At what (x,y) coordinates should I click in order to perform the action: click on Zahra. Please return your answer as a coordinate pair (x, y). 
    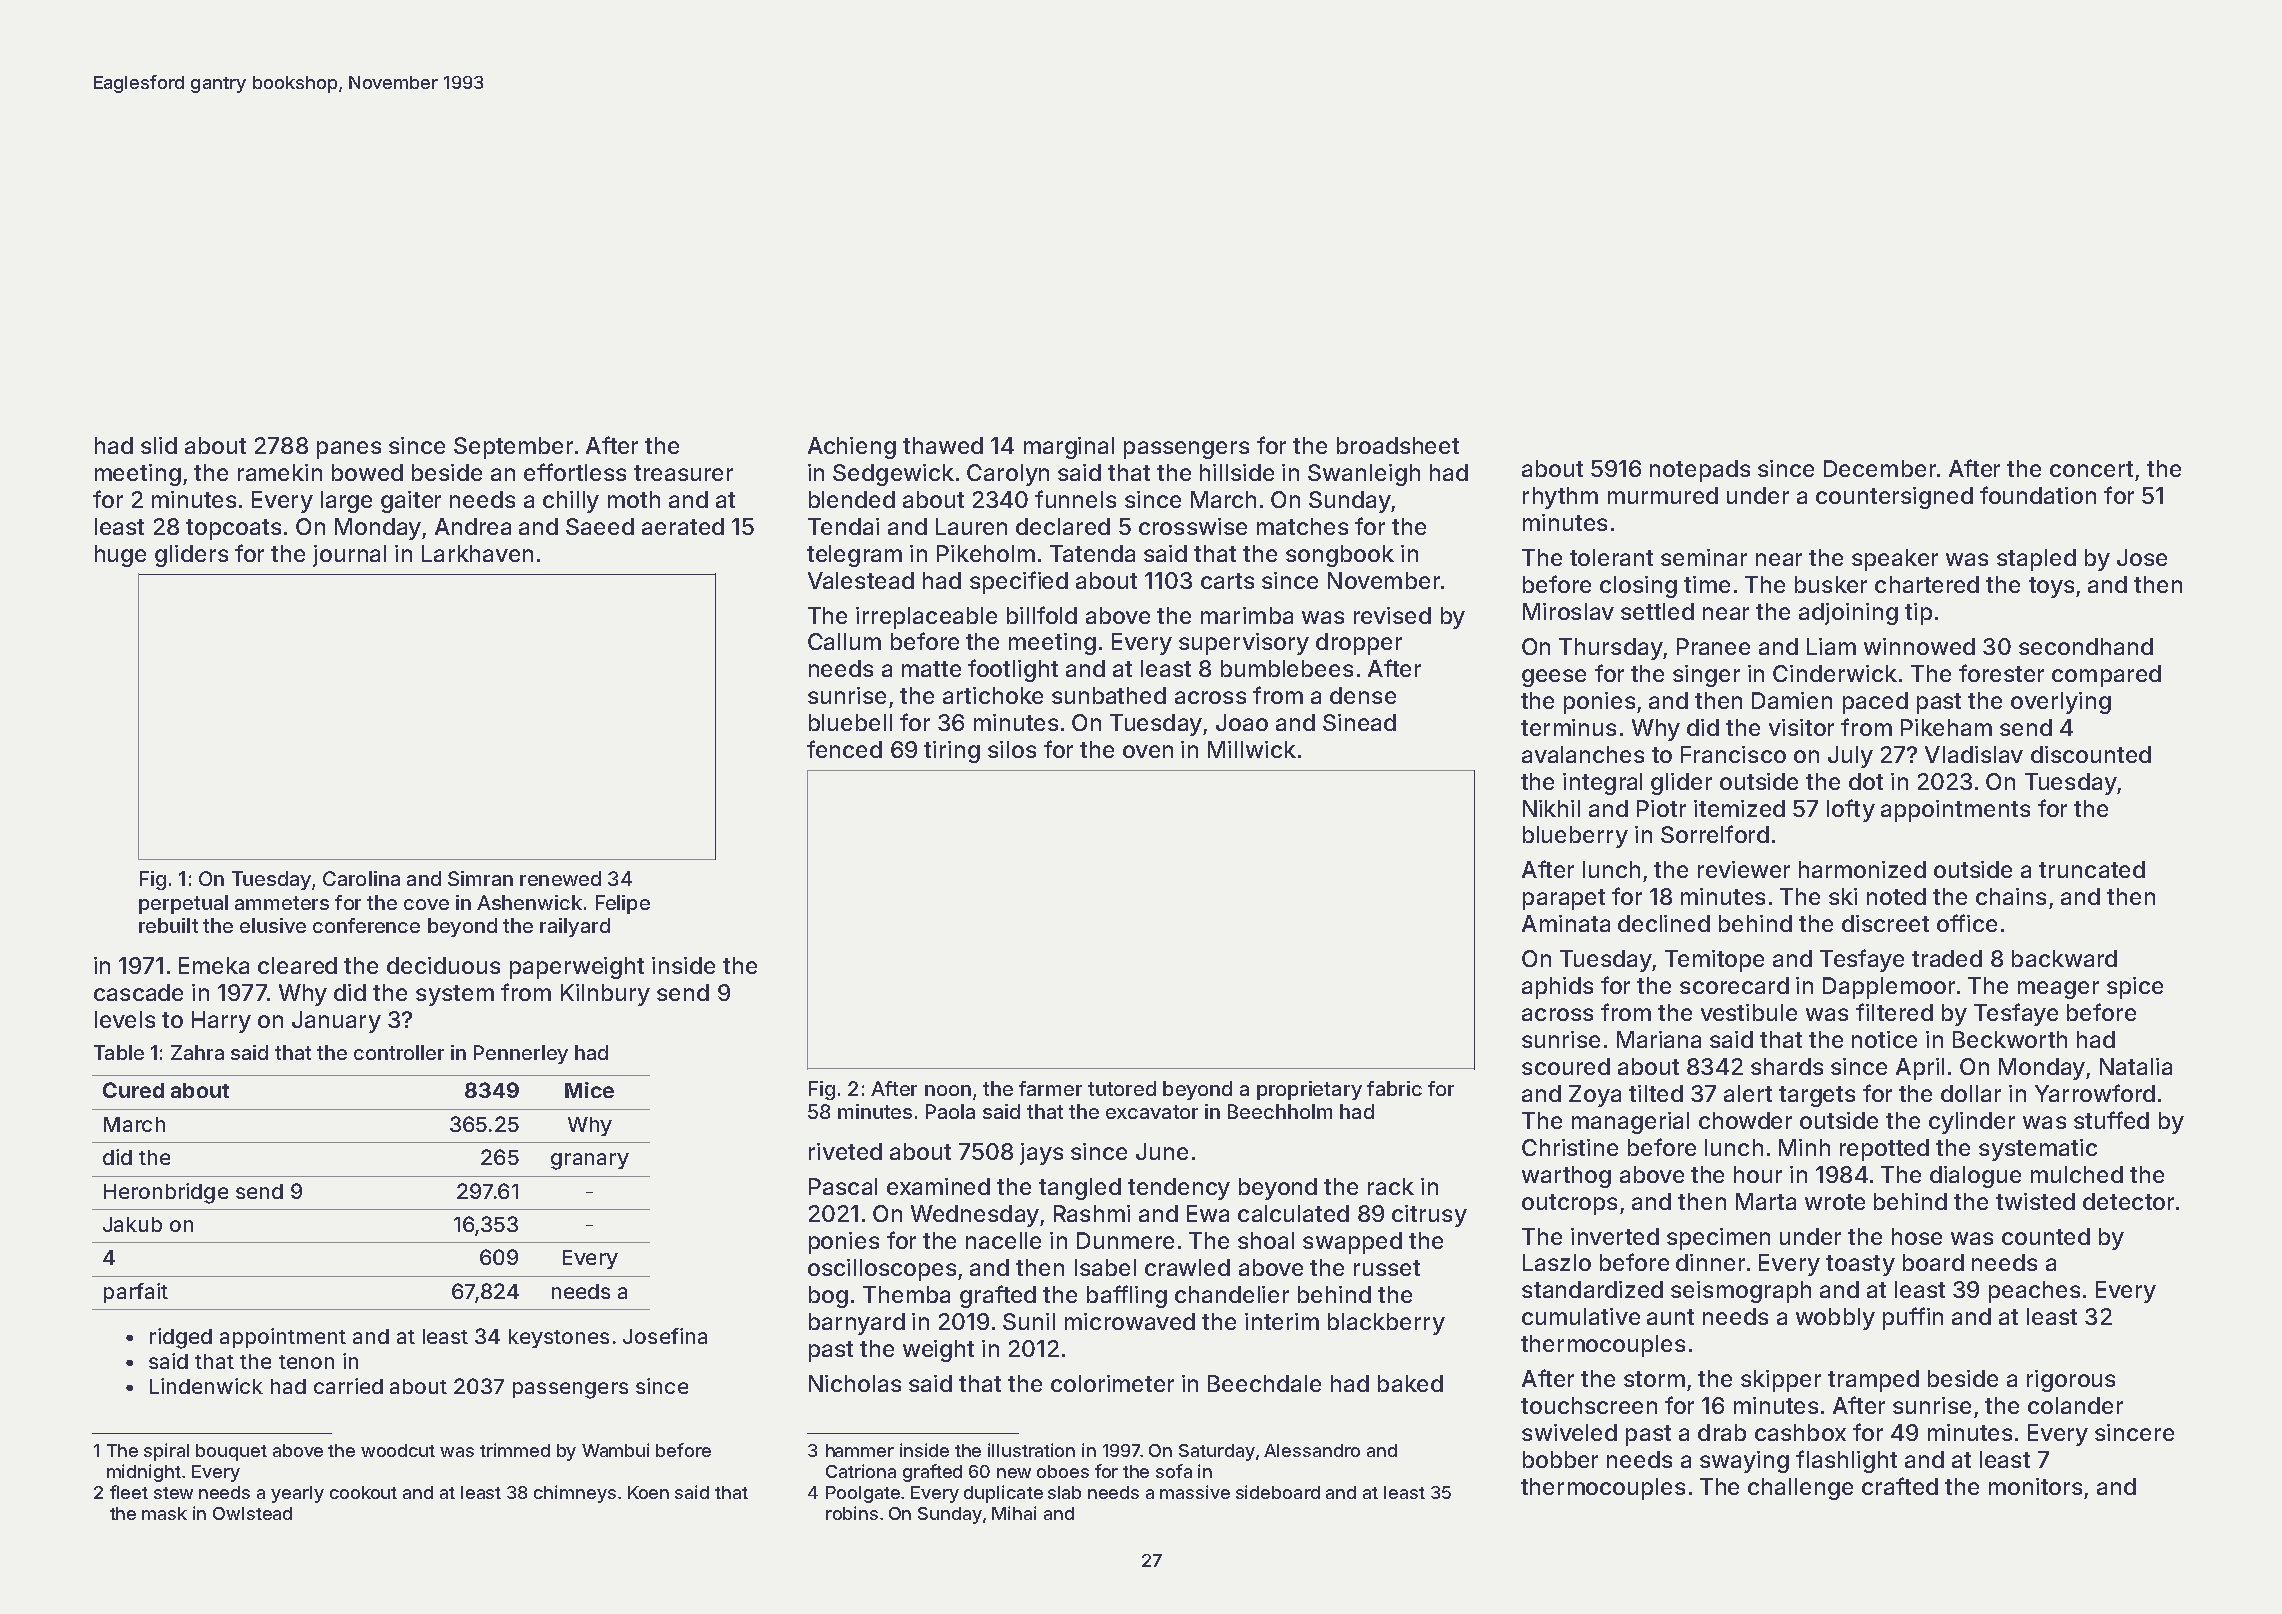
    Looking at the image, I should click on (197, 1052).
